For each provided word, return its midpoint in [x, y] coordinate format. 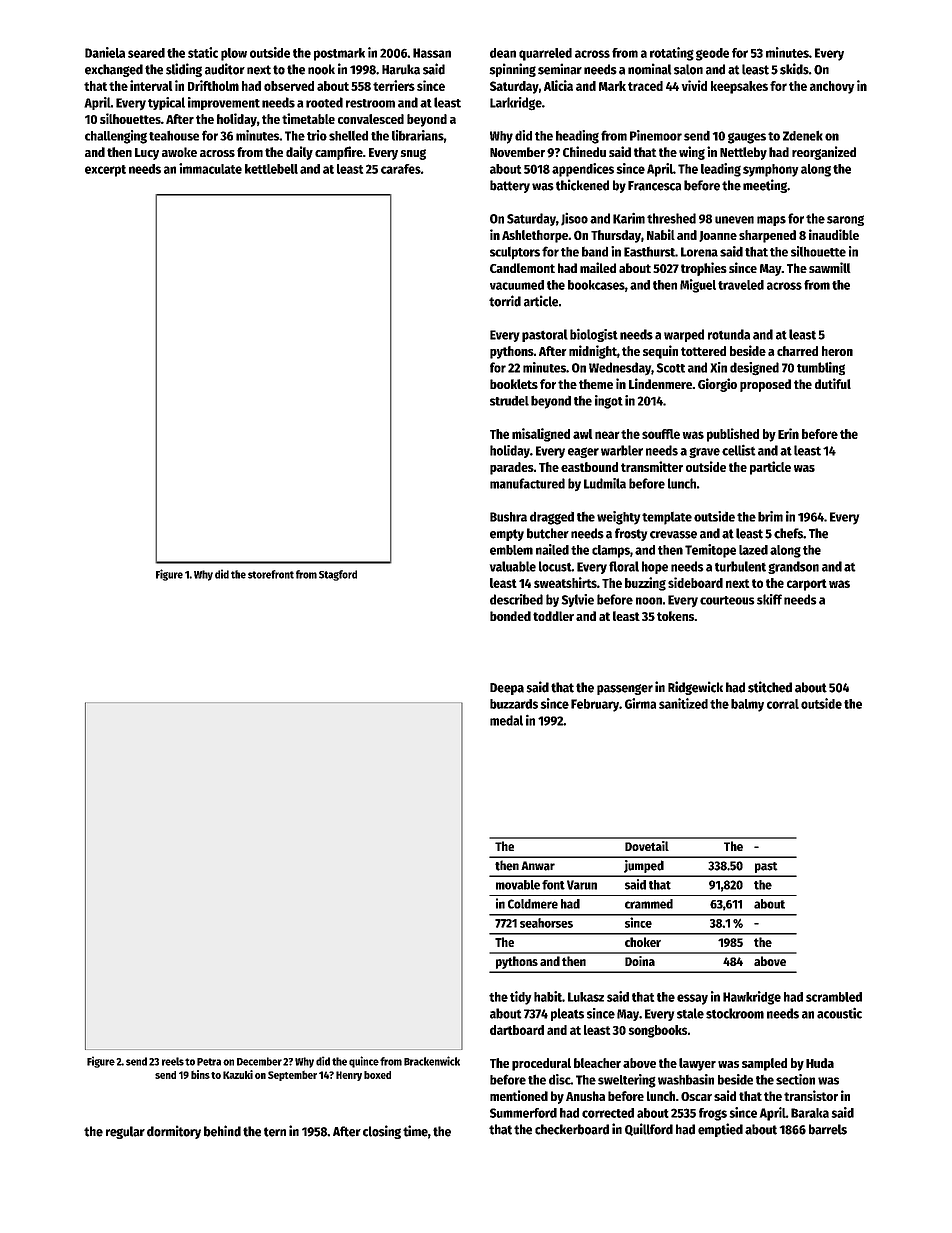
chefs [788, 533]
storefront [271, 574]
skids [794, 69]
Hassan [432, 53]
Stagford [338, 575]
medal [506, 720]
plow [234, 54]
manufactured [527, 483]
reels [173, 1061]
